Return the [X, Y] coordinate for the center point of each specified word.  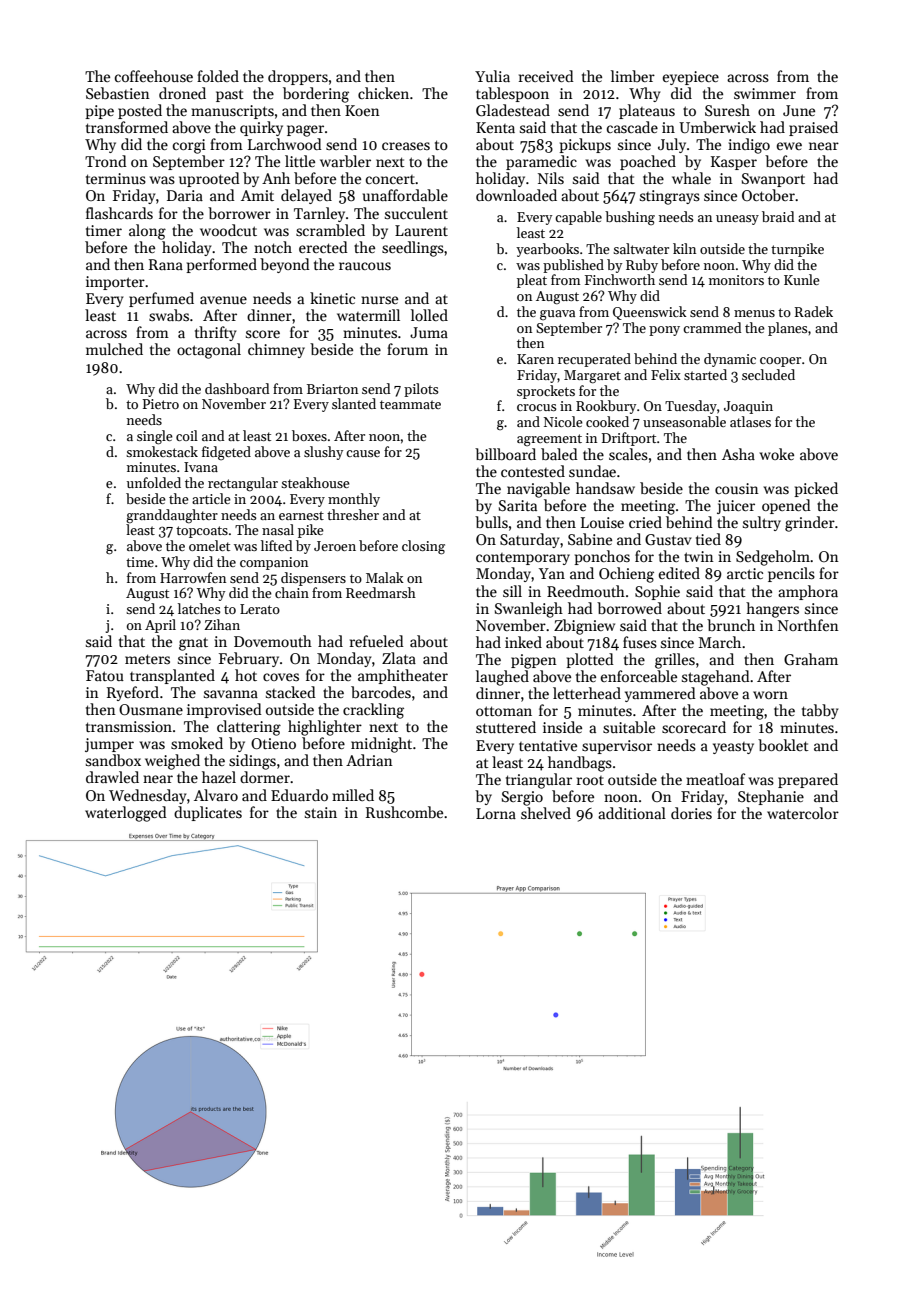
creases [406, 146]
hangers [772, 610]
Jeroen [335, 546]
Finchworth [620, 279]
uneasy [737, 220]
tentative [548, 745]
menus [754, 313]
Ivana [201, 467]
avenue [223, 300]
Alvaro [216, 795]
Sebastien [118, 93]
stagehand [716, 678]
